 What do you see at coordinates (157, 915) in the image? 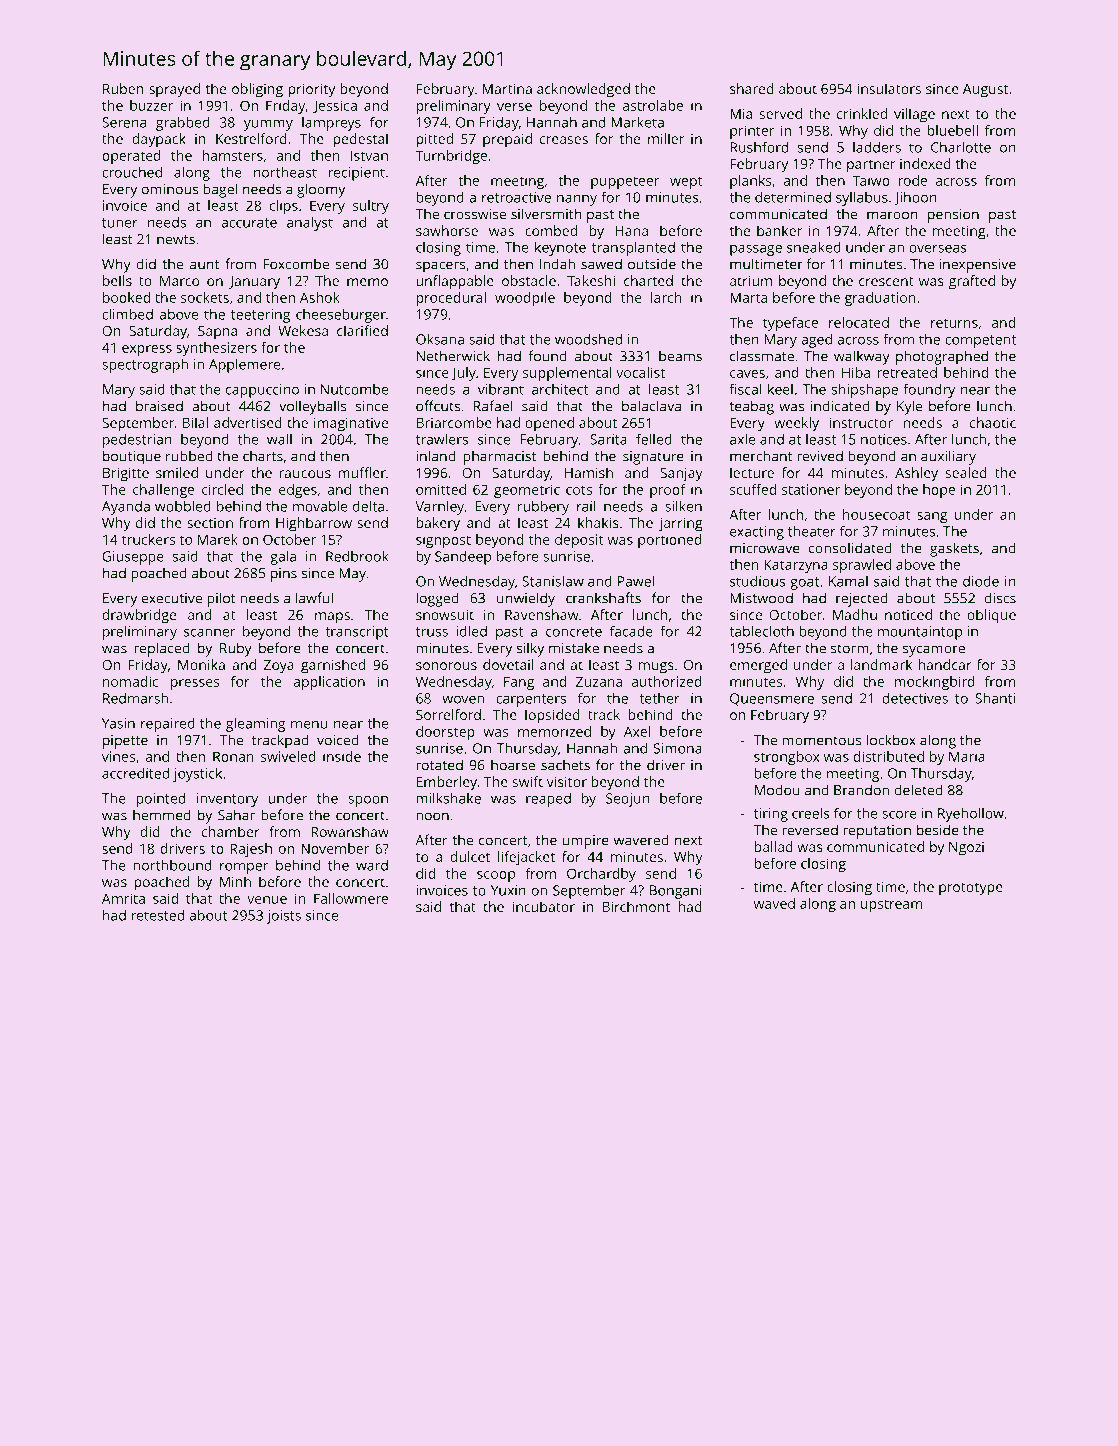
I see `retested` at bounding box center [157, 915].
